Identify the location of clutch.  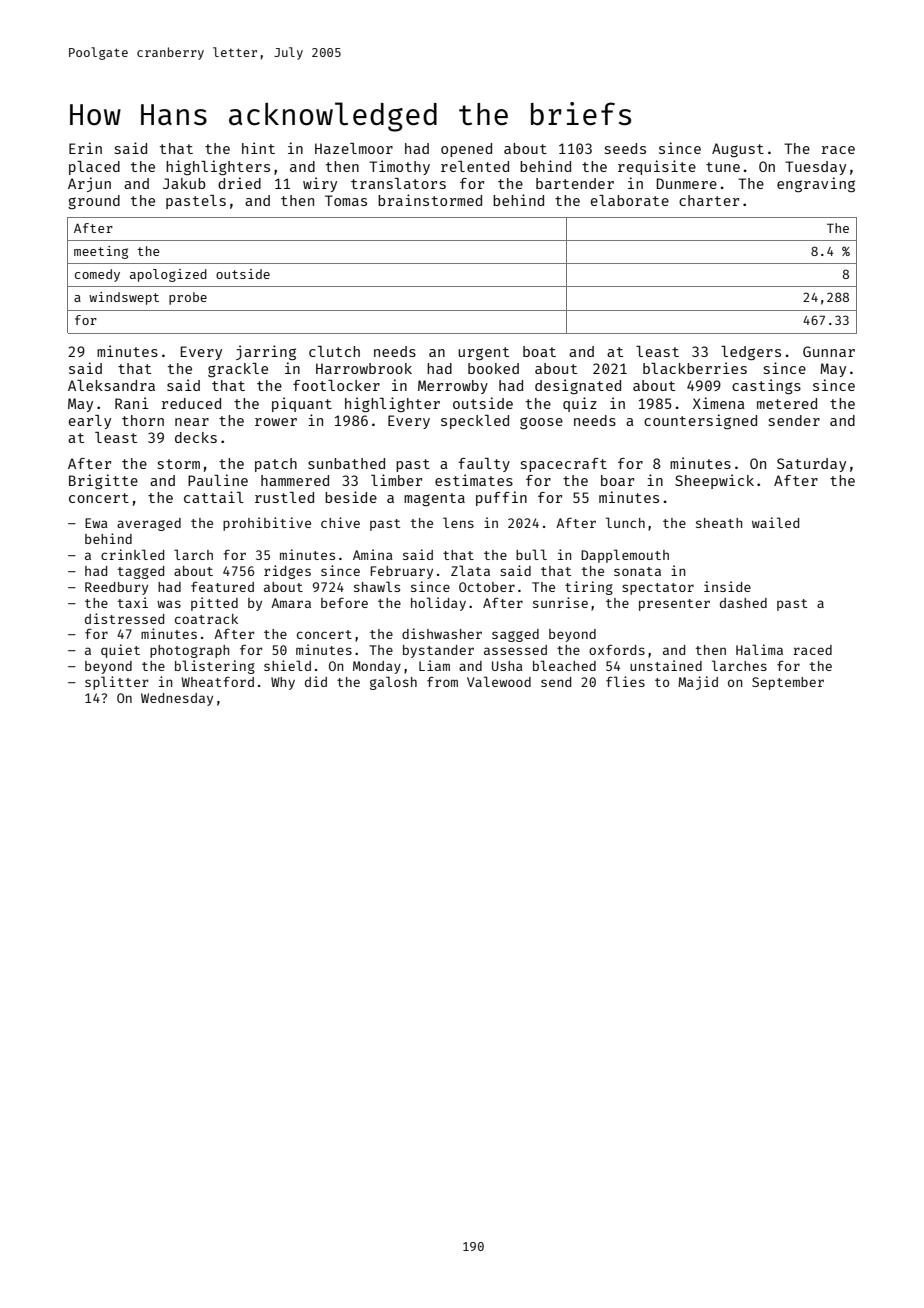
(334, 351).
